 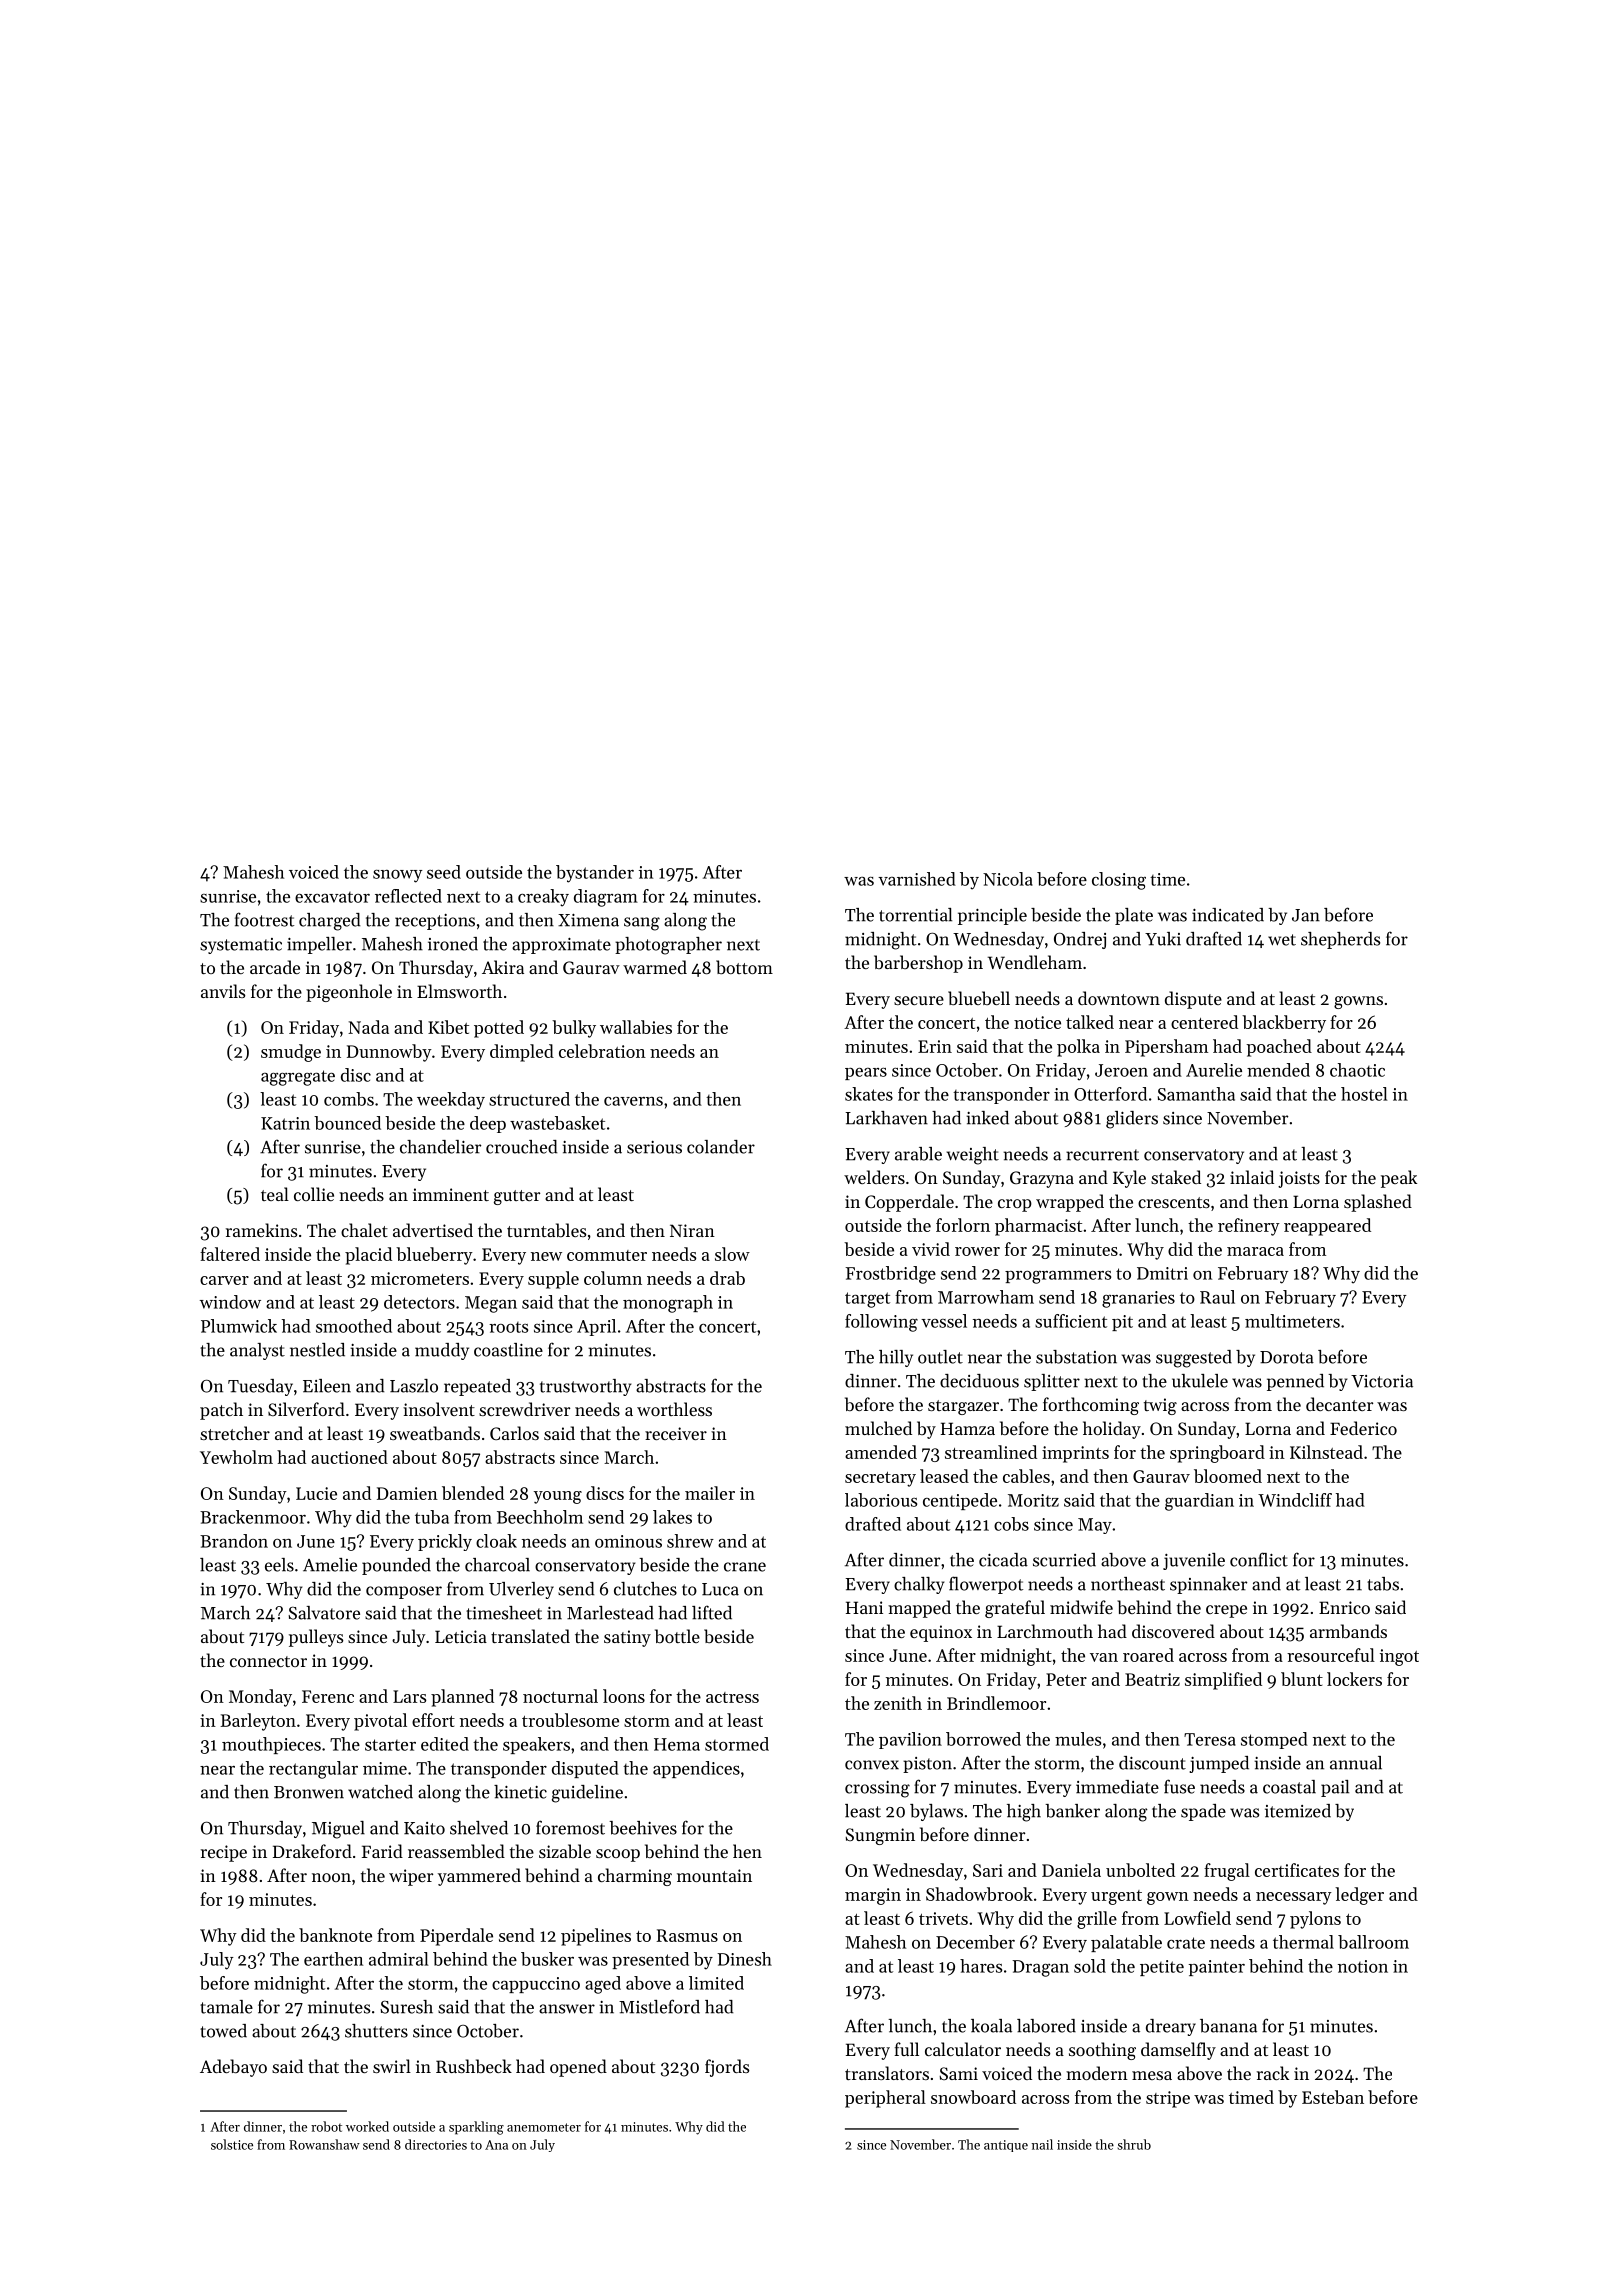 What do you see at coordinates (275, 1194) in the screenshot?
I see `teal` at bounding box center [275, 1194].
